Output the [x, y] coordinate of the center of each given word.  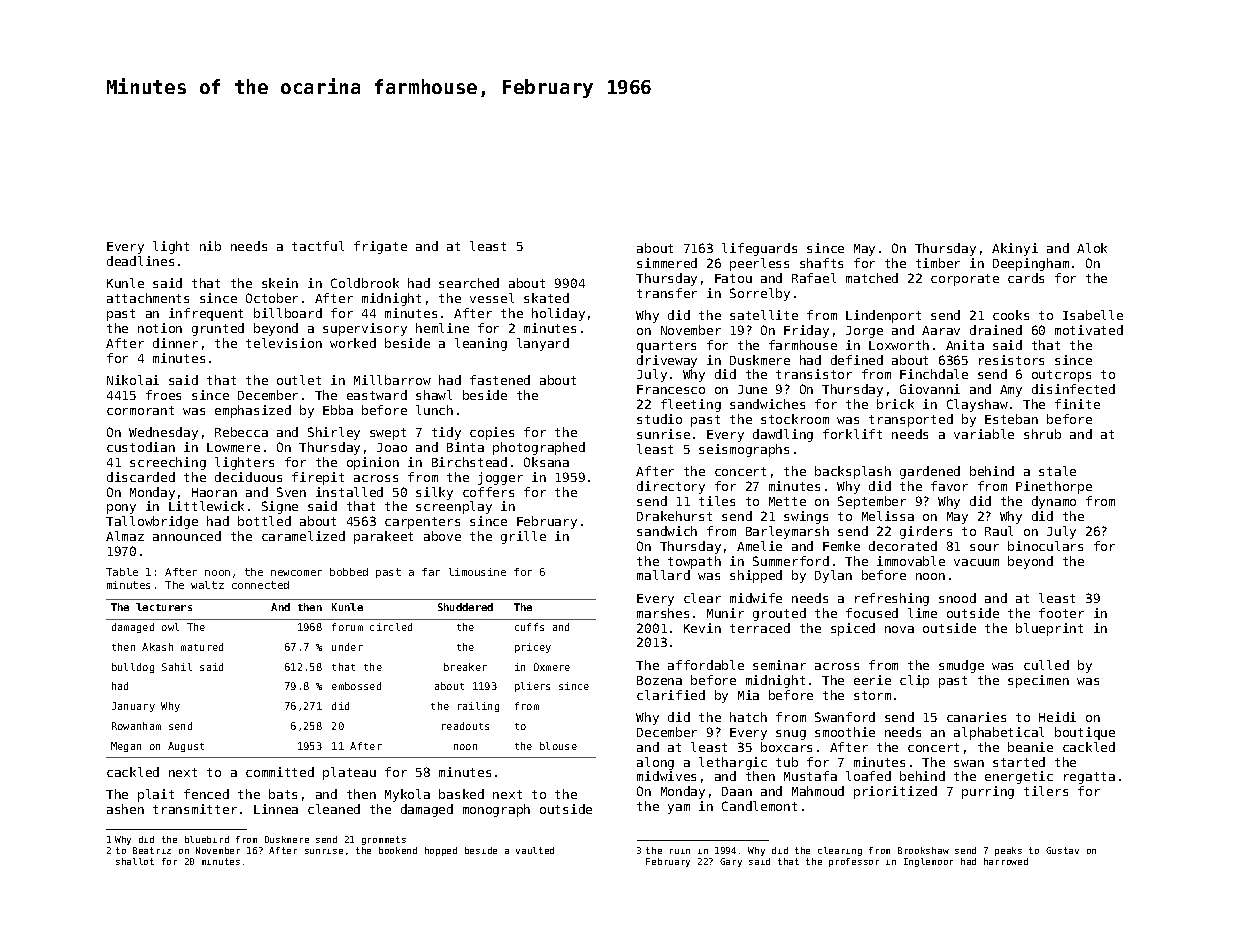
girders [926, 532]
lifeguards [759, 249]
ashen [125, 809]
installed [349, 492]
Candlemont [759, 806]
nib [210, 246]
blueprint [1049, 629]
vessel [492, 298]
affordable [706, 665]
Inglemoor [928, 862]
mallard [663, 575]
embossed [356, 686]
